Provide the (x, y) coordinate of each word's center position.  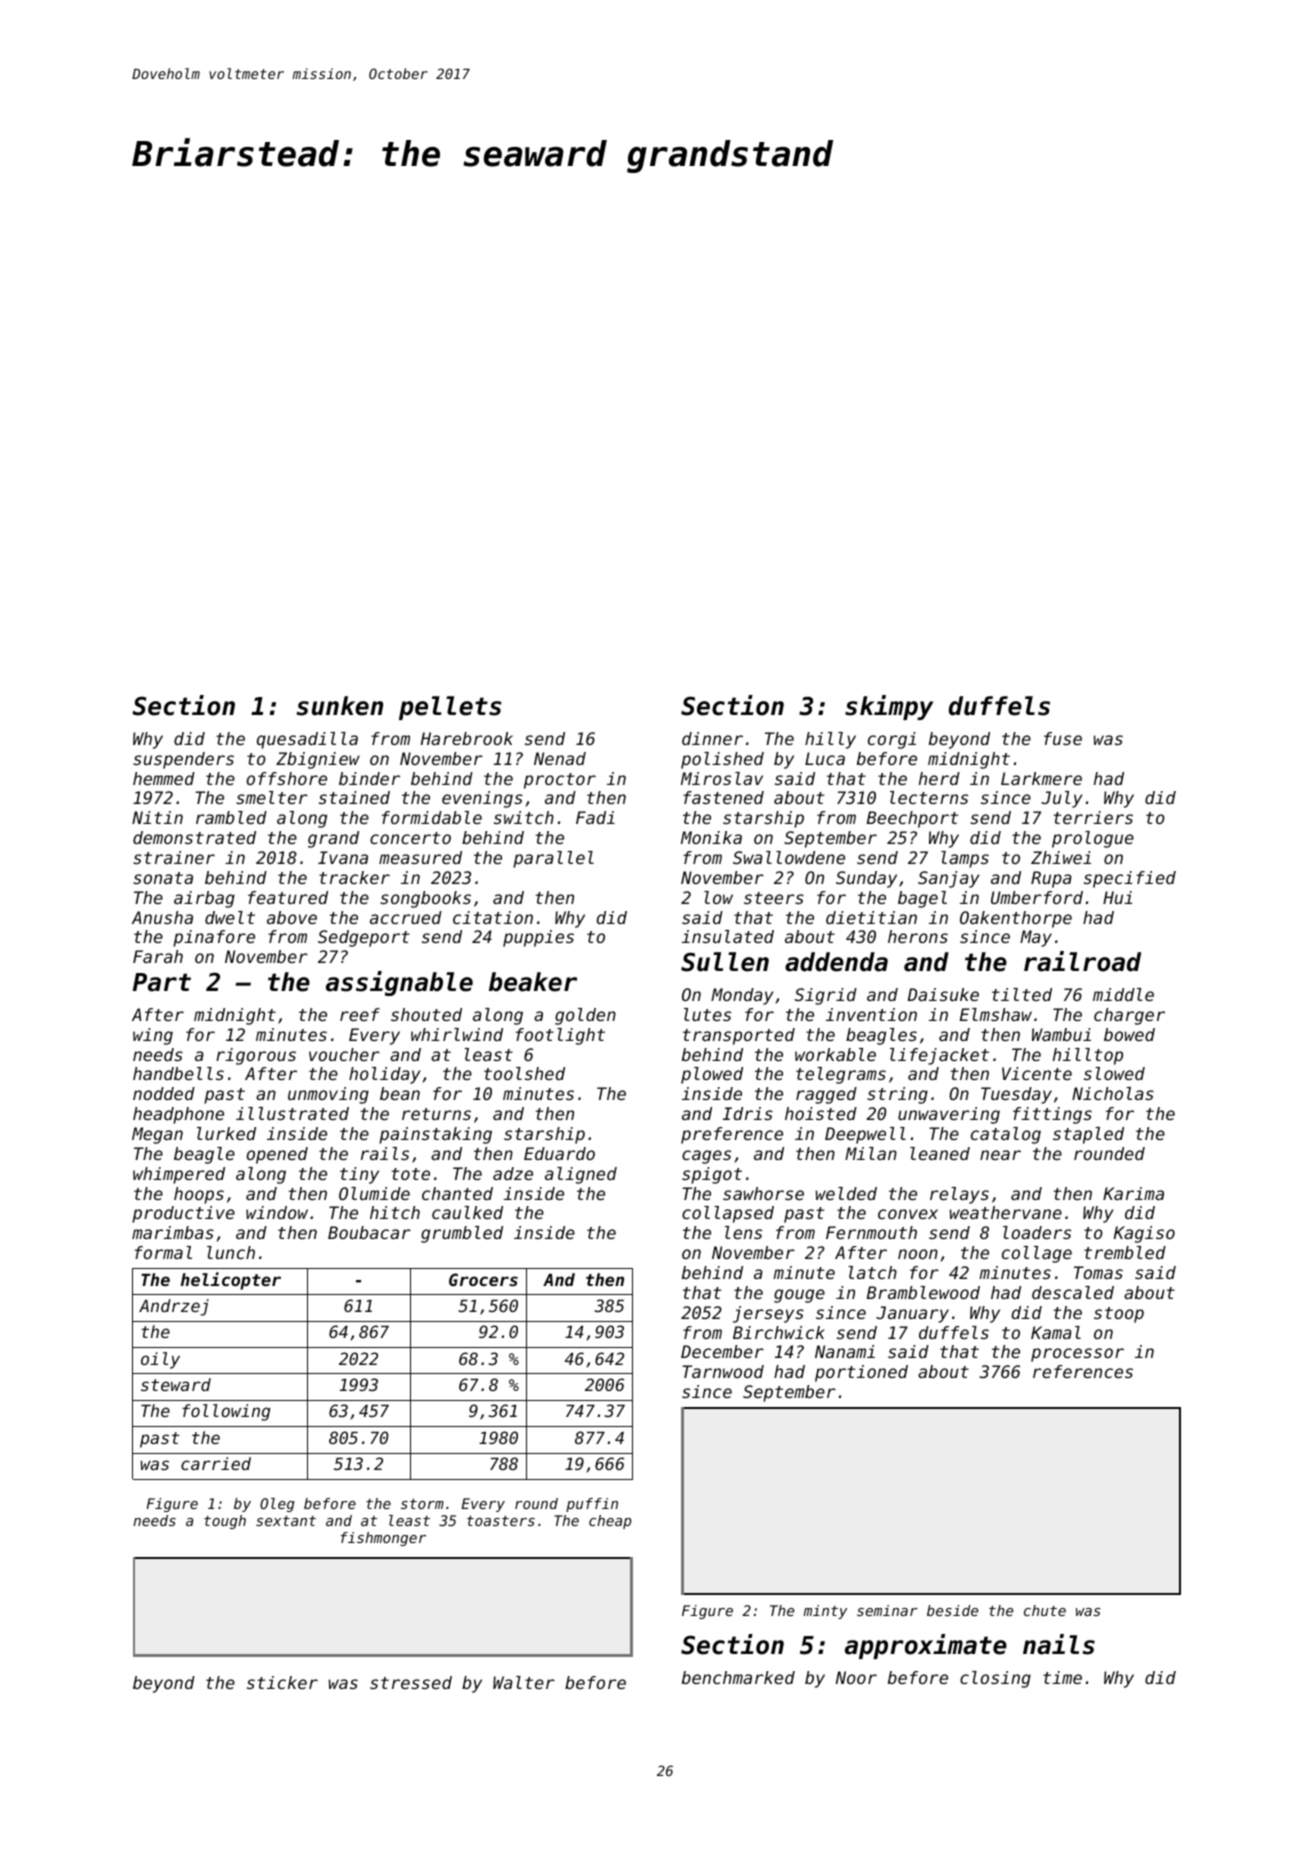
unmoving (328, 1095)
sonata (163, 878)
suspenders (183, 760)
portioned (861, 1373)
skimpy (889, 707)
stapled (1088, 1135)
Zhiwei (1061, 857)
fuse (1063, 738)
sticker (282, 1682)
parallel (553, 859)
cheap (610, 1522)
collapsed (728, 1214)
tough (225, 1522)
